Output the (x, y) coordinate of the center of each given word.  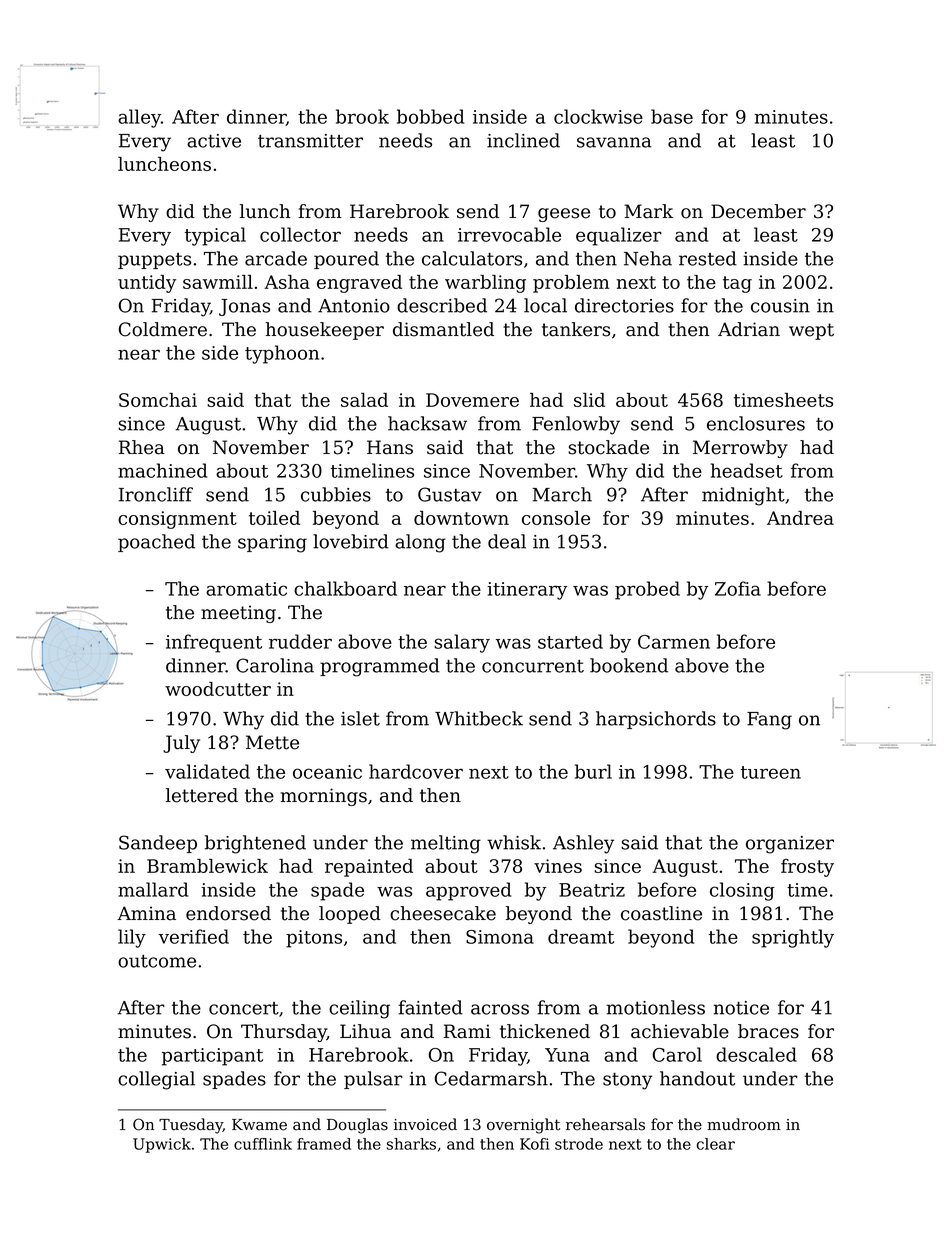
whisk (514, 842)
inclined (523, 140)
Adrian (749, 329)
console (556, 518)
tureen (771, 772)
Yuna (567, 1055)
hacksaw (427, 423)
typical (215, 236)
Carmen (674, 642)
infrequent (214, 643)
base (672, 116)
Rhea (142, 447)
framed (324, 1144)
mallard (153, 889)
